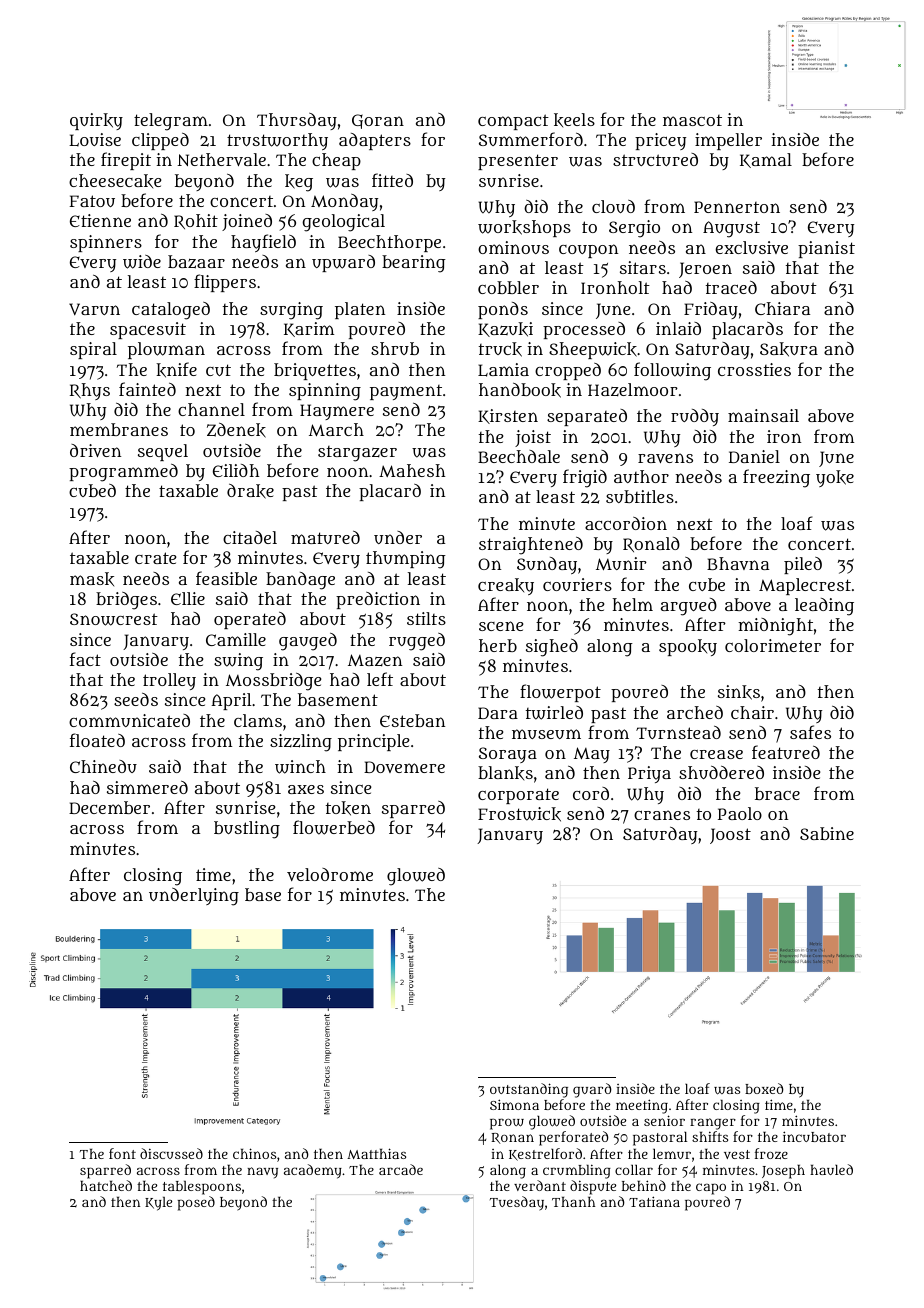 Image resolution: width=924 pixels, height=1308 pixels. What do you see at coordinates (737, 207) in the screenshot?
I see `Pennerton` at bounding box center [737, 207].
